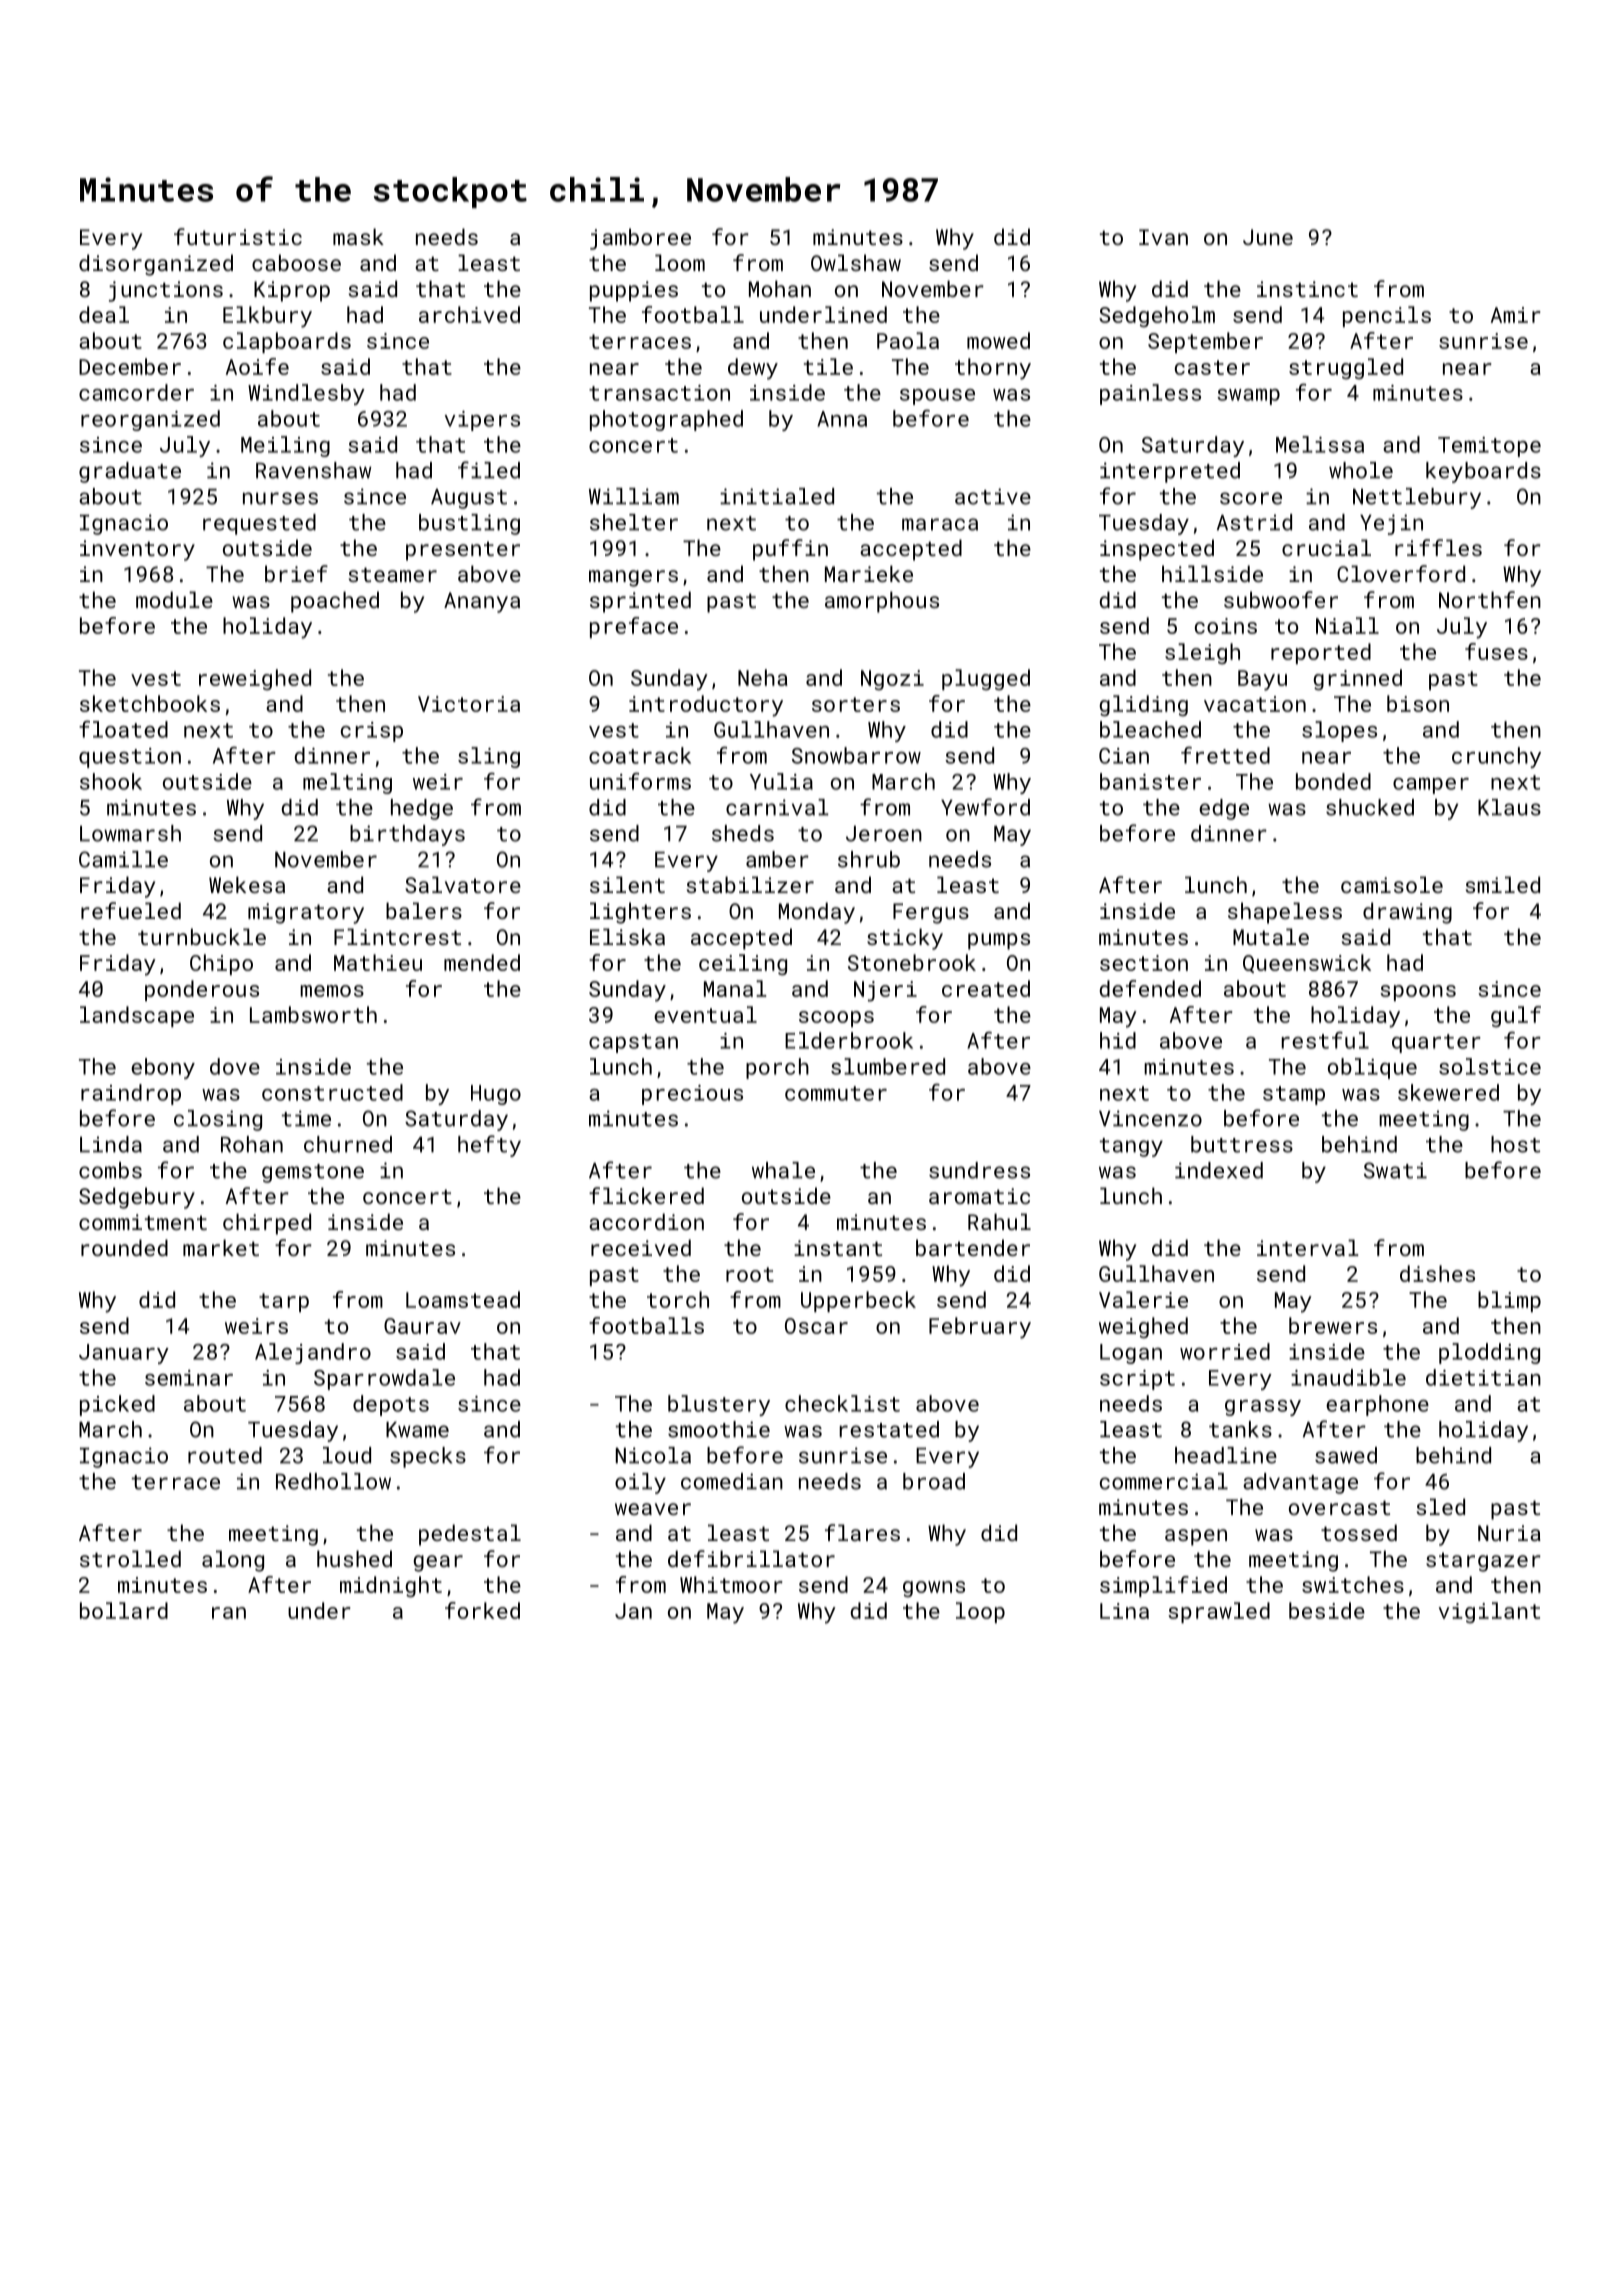  Describe the element at coordinates (892, 680) in the screenshot. I see `Ngozi` at that location.
